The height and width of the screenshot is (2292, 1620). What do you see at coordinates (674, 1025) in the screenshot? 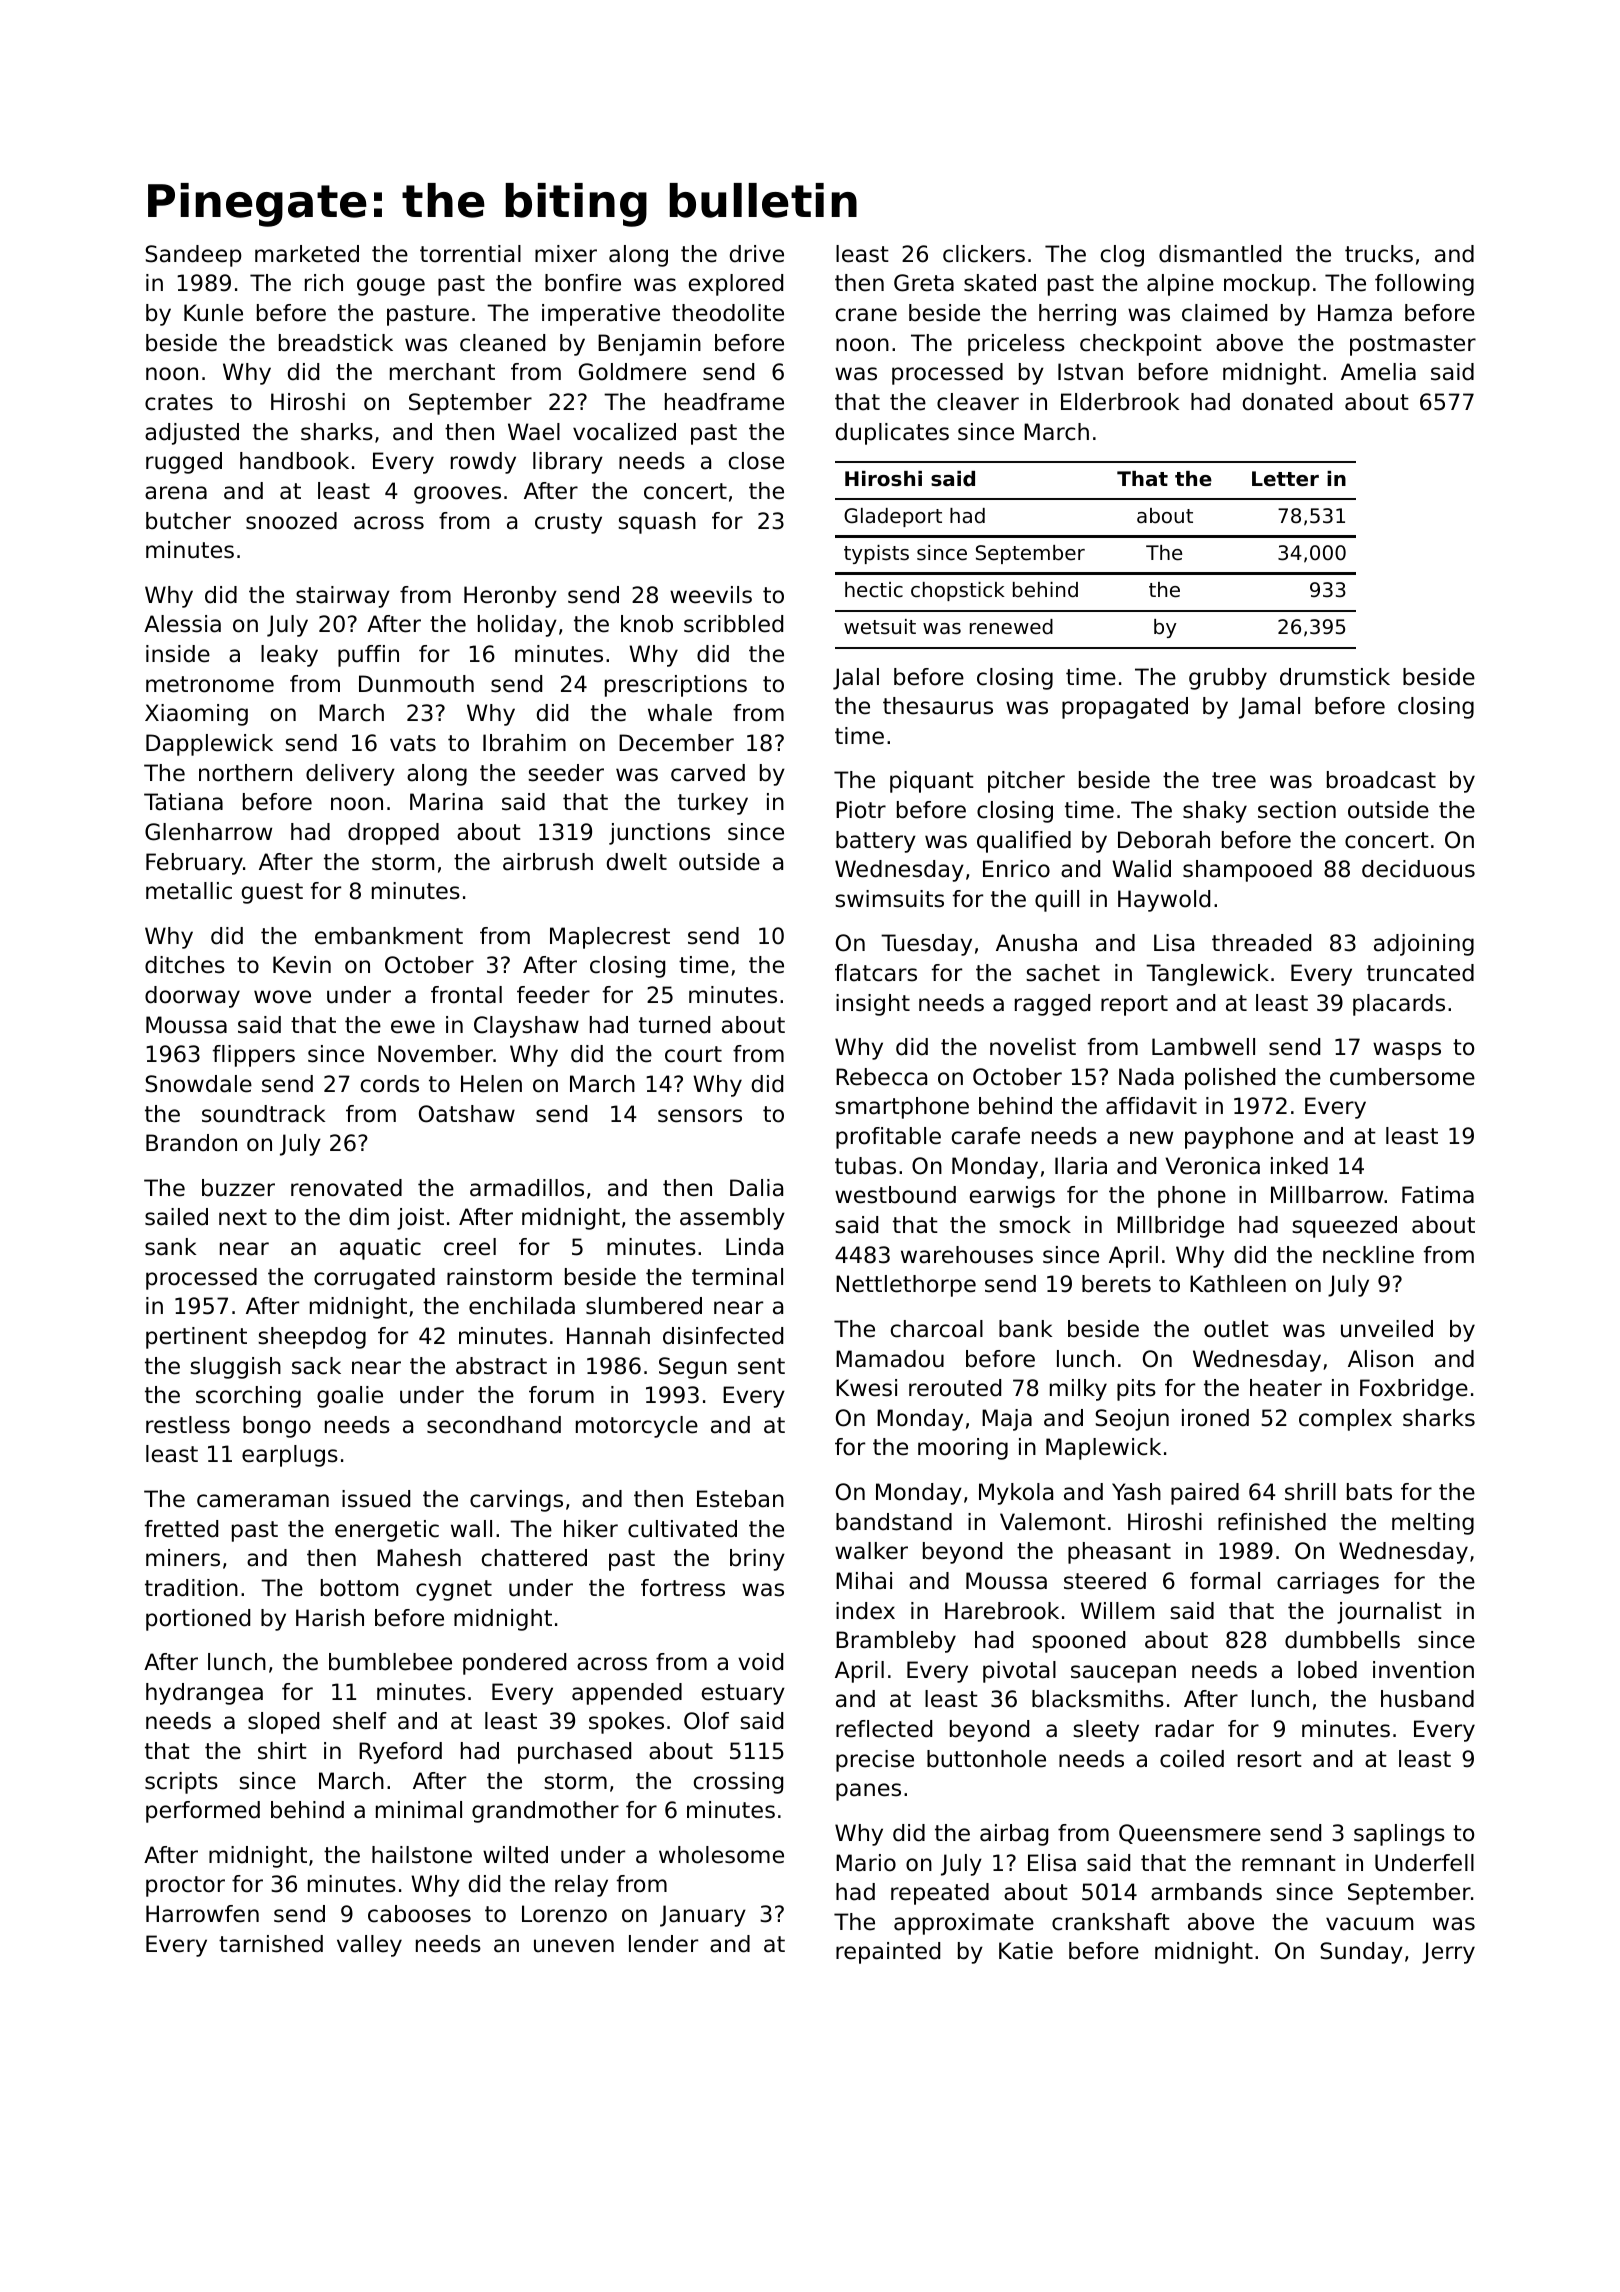
I see `turned` at bounding box center [674, 1025].
